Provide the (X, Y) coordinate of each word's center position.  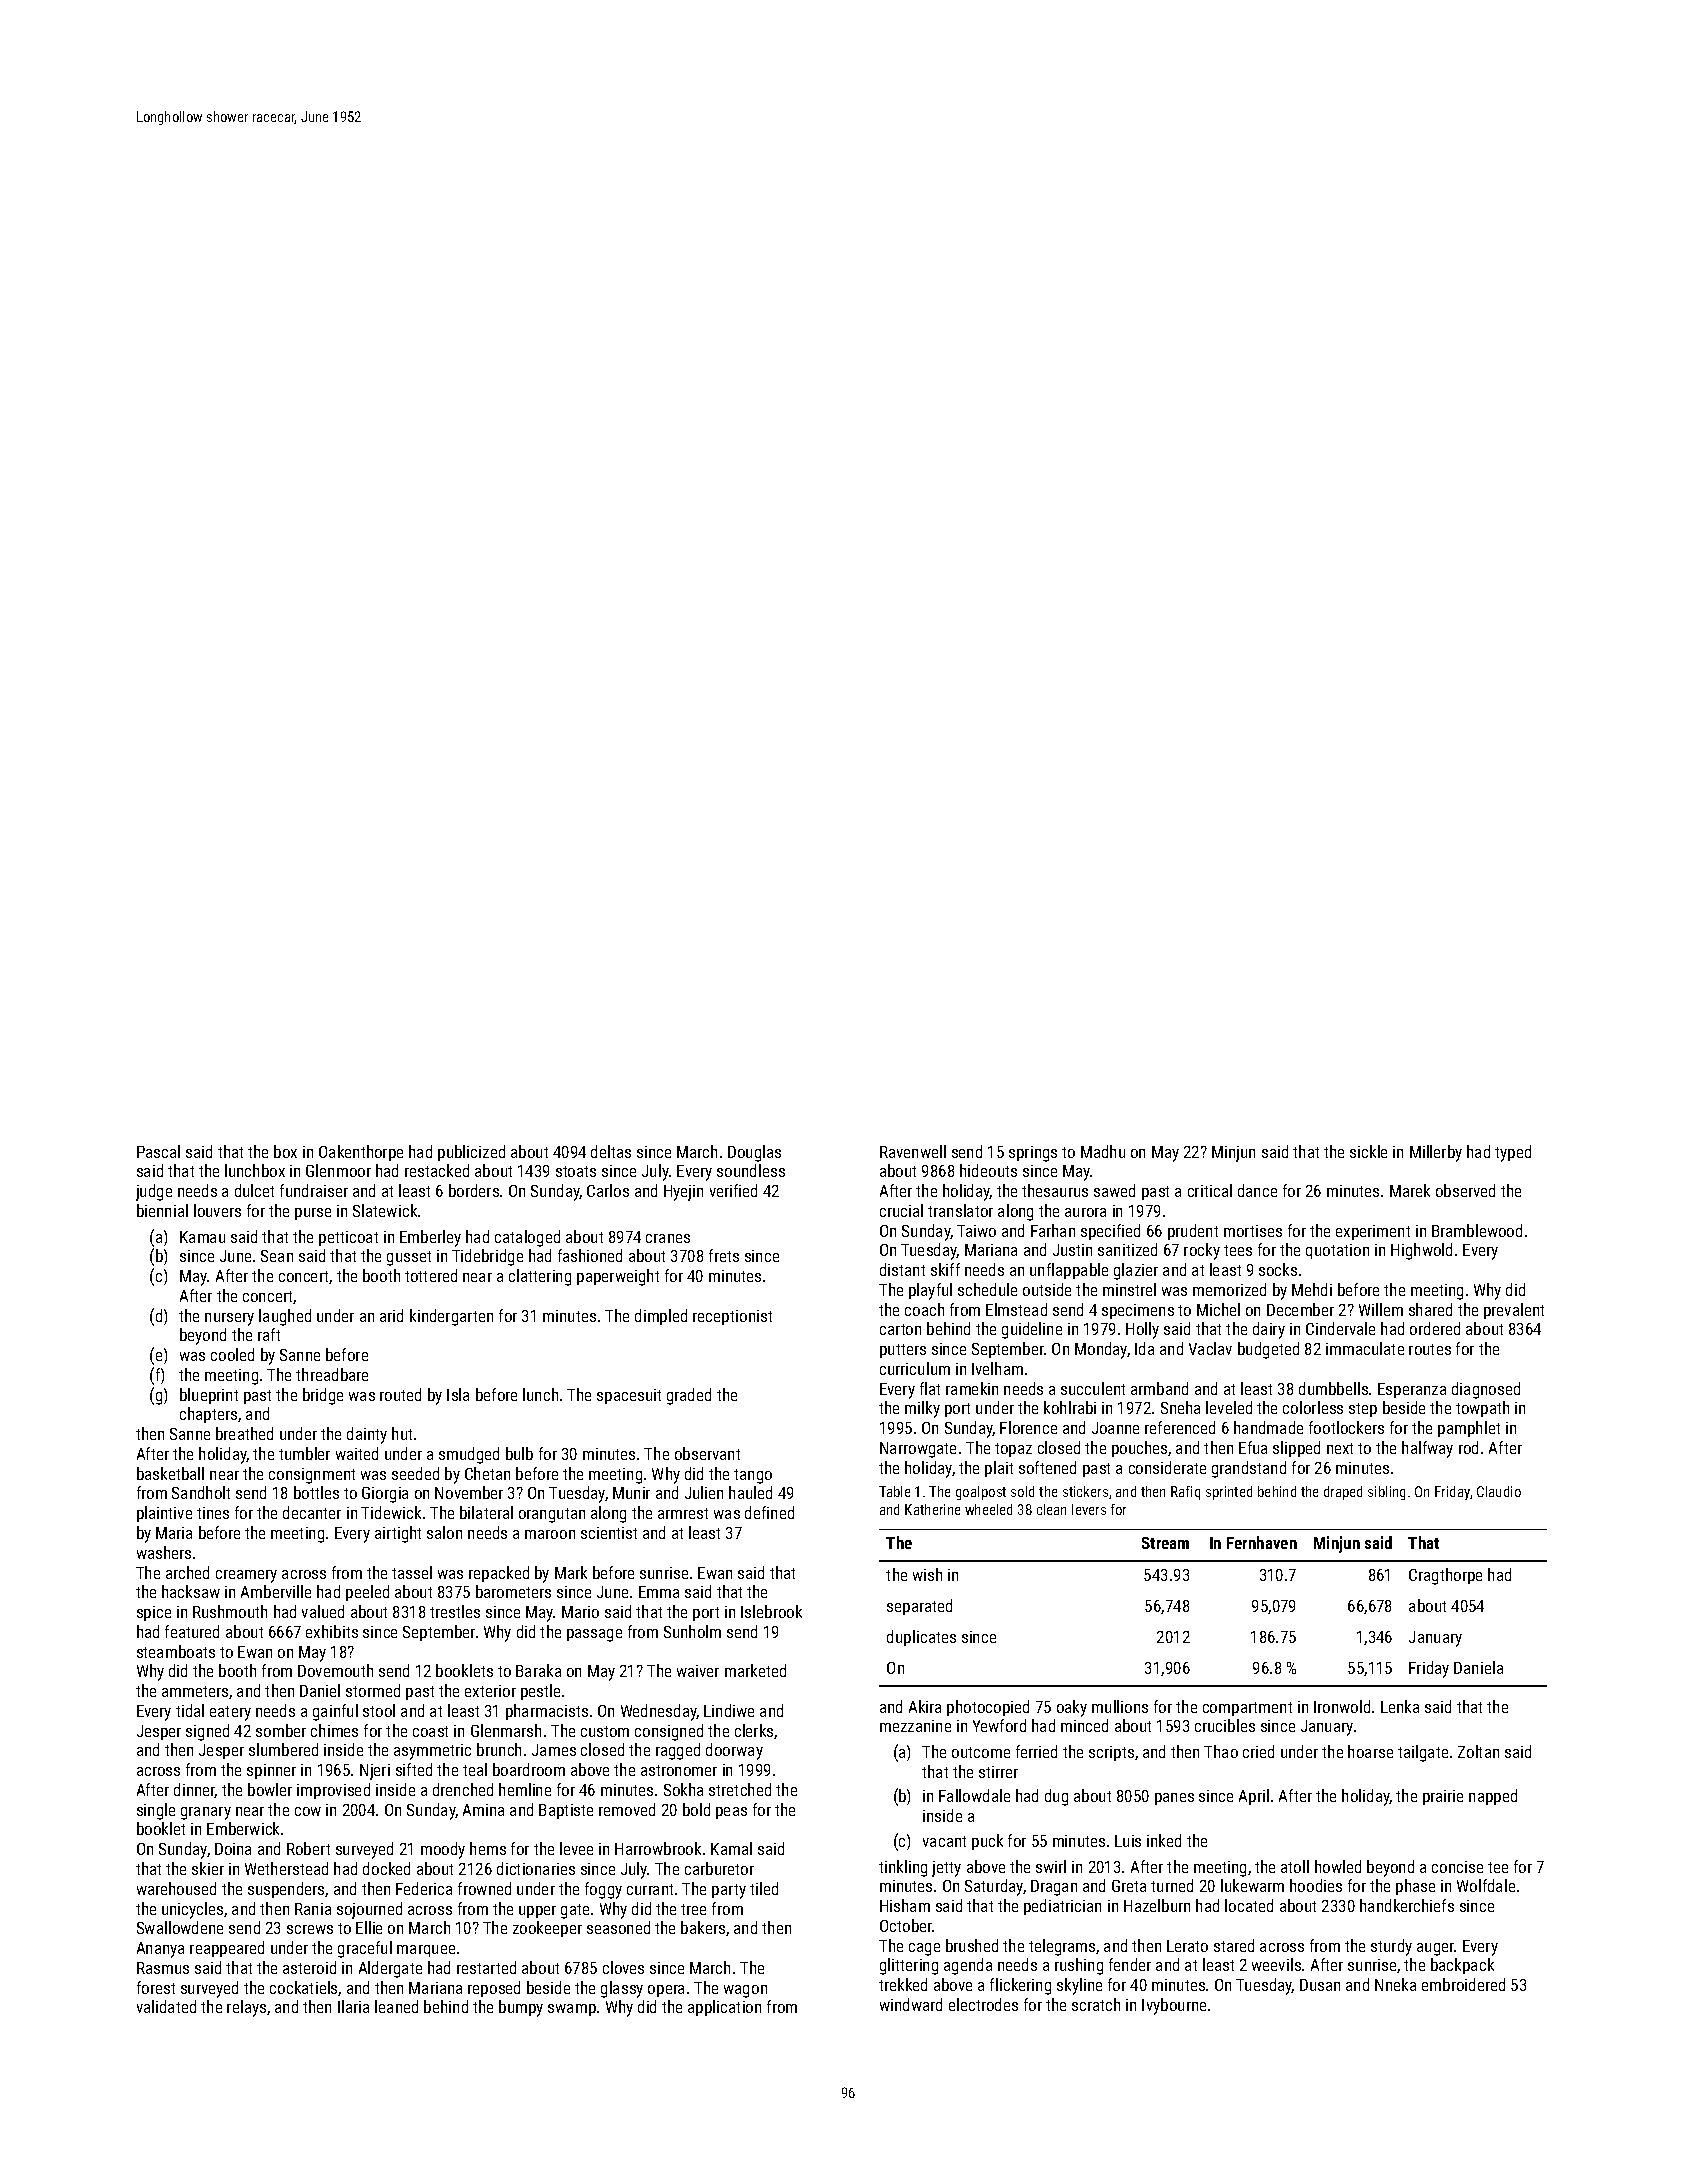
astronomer (679, 1770)
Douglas (754, 1153)
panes (1174, 1799)
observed (1465, 1190)
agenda (968, 1966)
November (469, 1492)
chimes (334, 1730)
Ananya (160, 1950)
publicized (471, 1153)
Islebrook (771, 1611)
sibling (1386, 1493)
